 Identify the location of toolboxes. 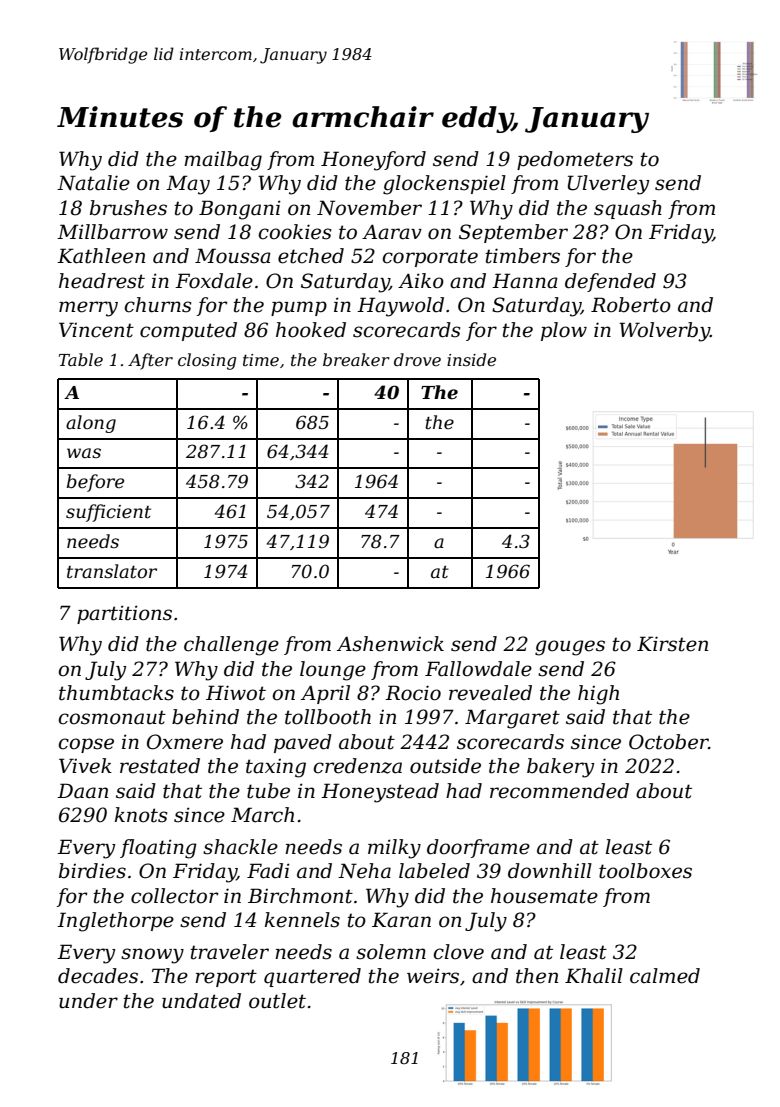
(645, 871).
